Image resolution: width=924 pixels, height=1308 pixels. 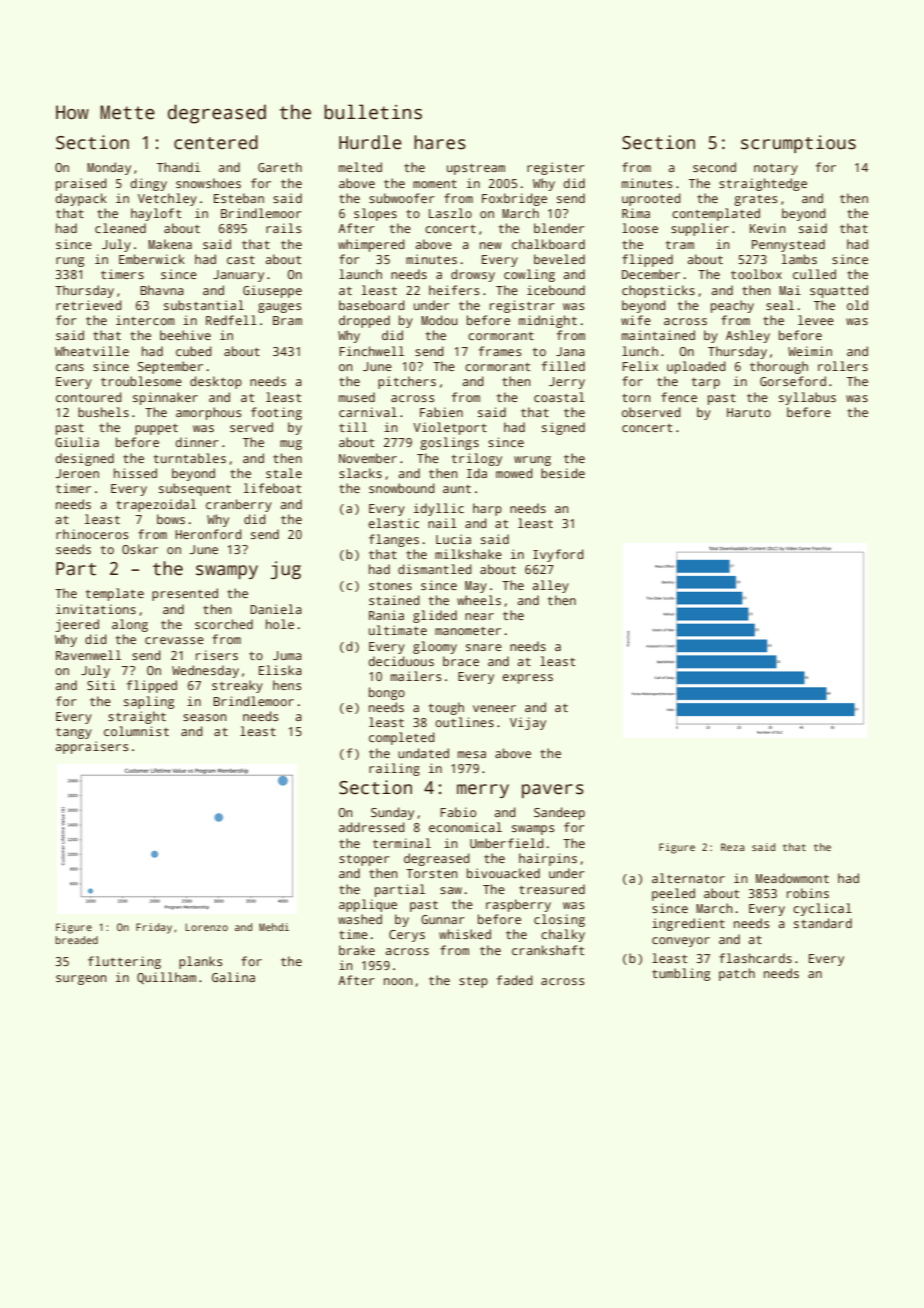 What do you see at coordinates (370, 142) in the image?
I see `Hurdle` at bounding box center [370, 142].
